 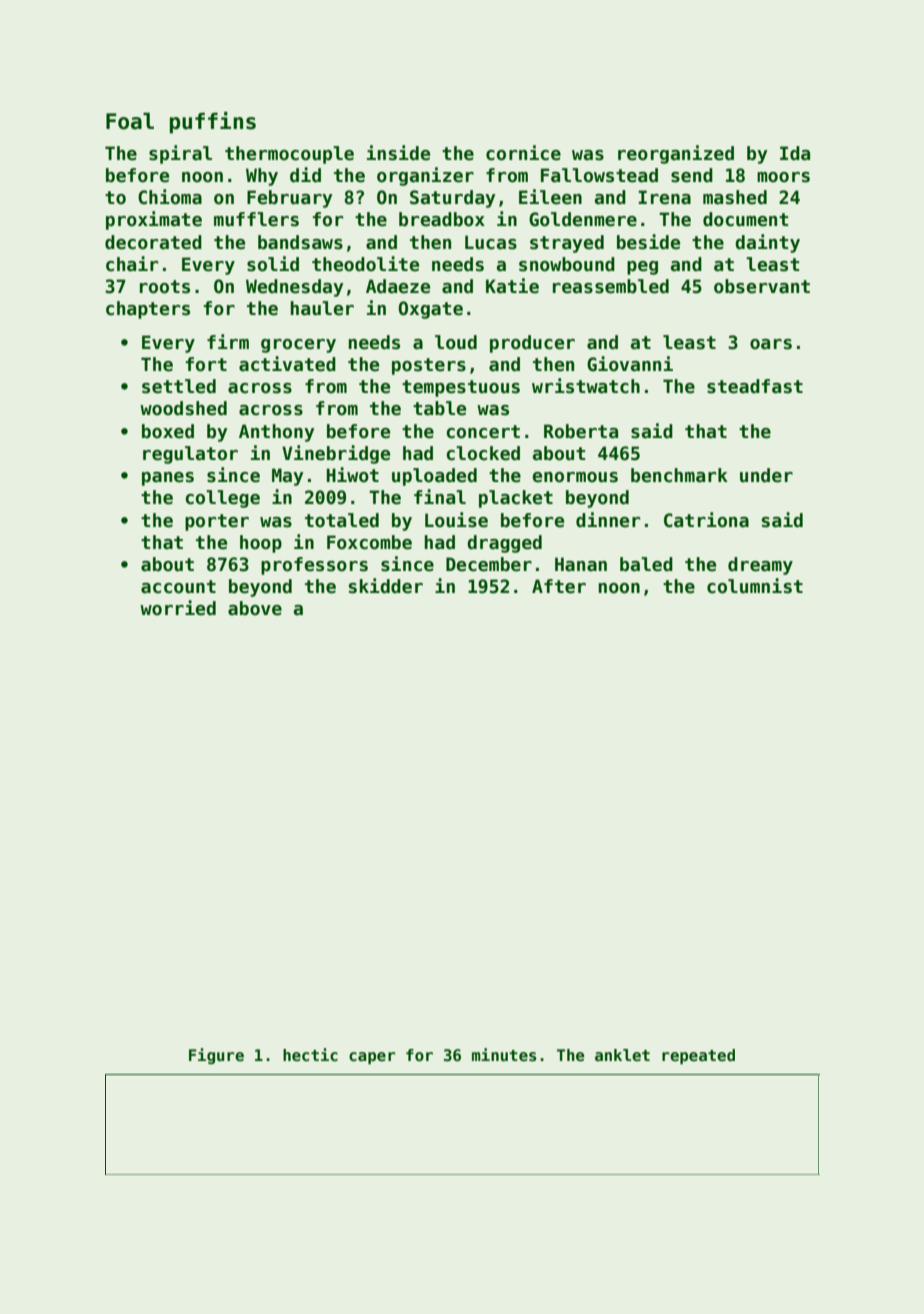 I want to click on dreamy, so click(x=760, y=566).
